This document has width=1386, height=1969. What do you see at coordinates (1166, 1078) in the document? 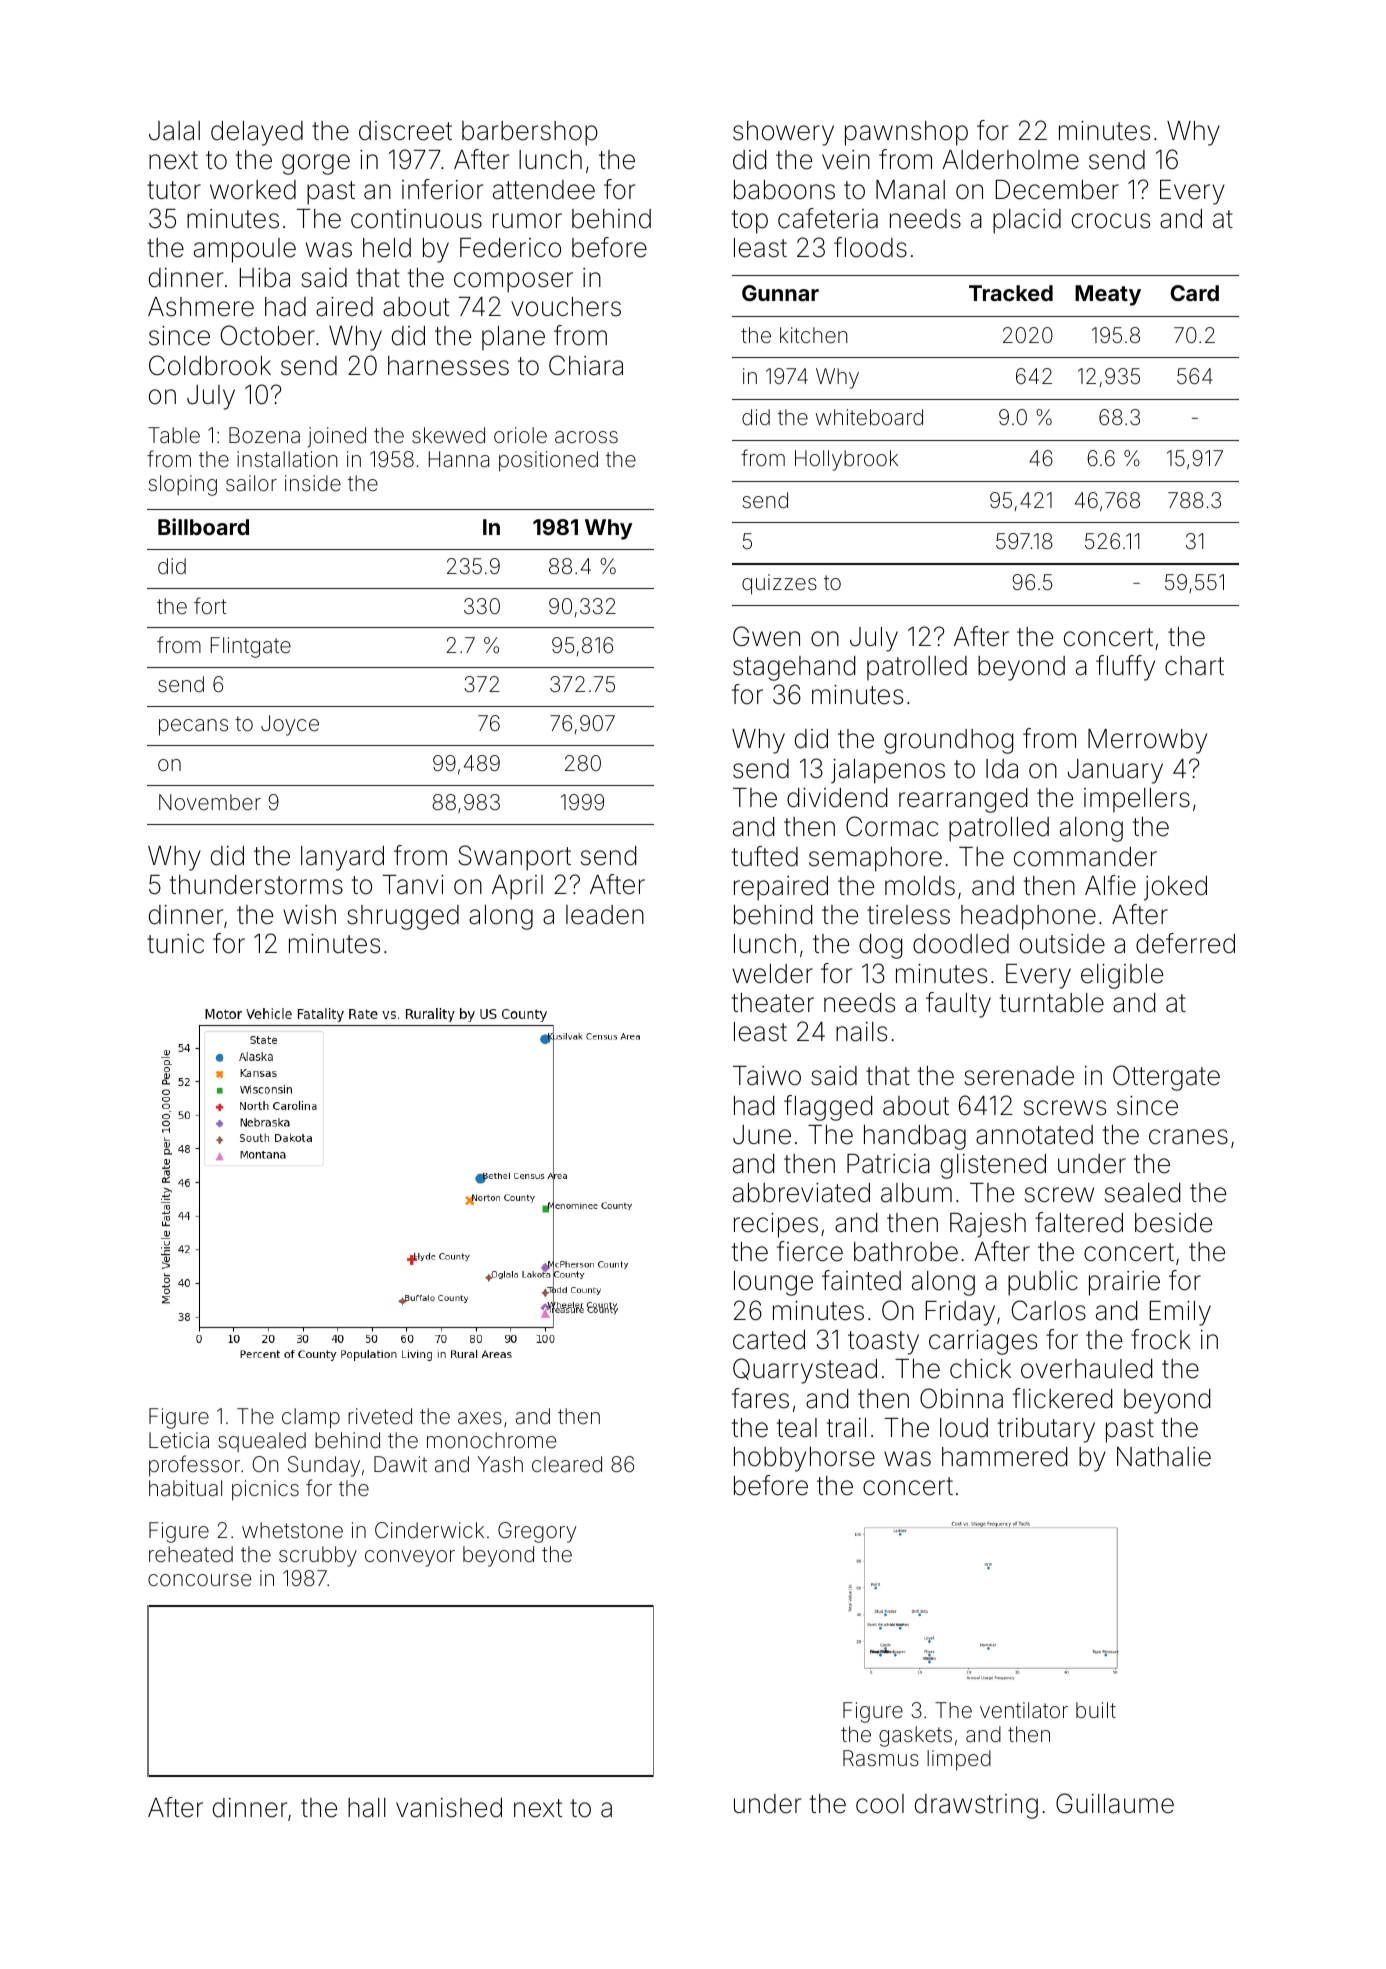
I see `Ottergate` at bounding box center [1166, 1078].
